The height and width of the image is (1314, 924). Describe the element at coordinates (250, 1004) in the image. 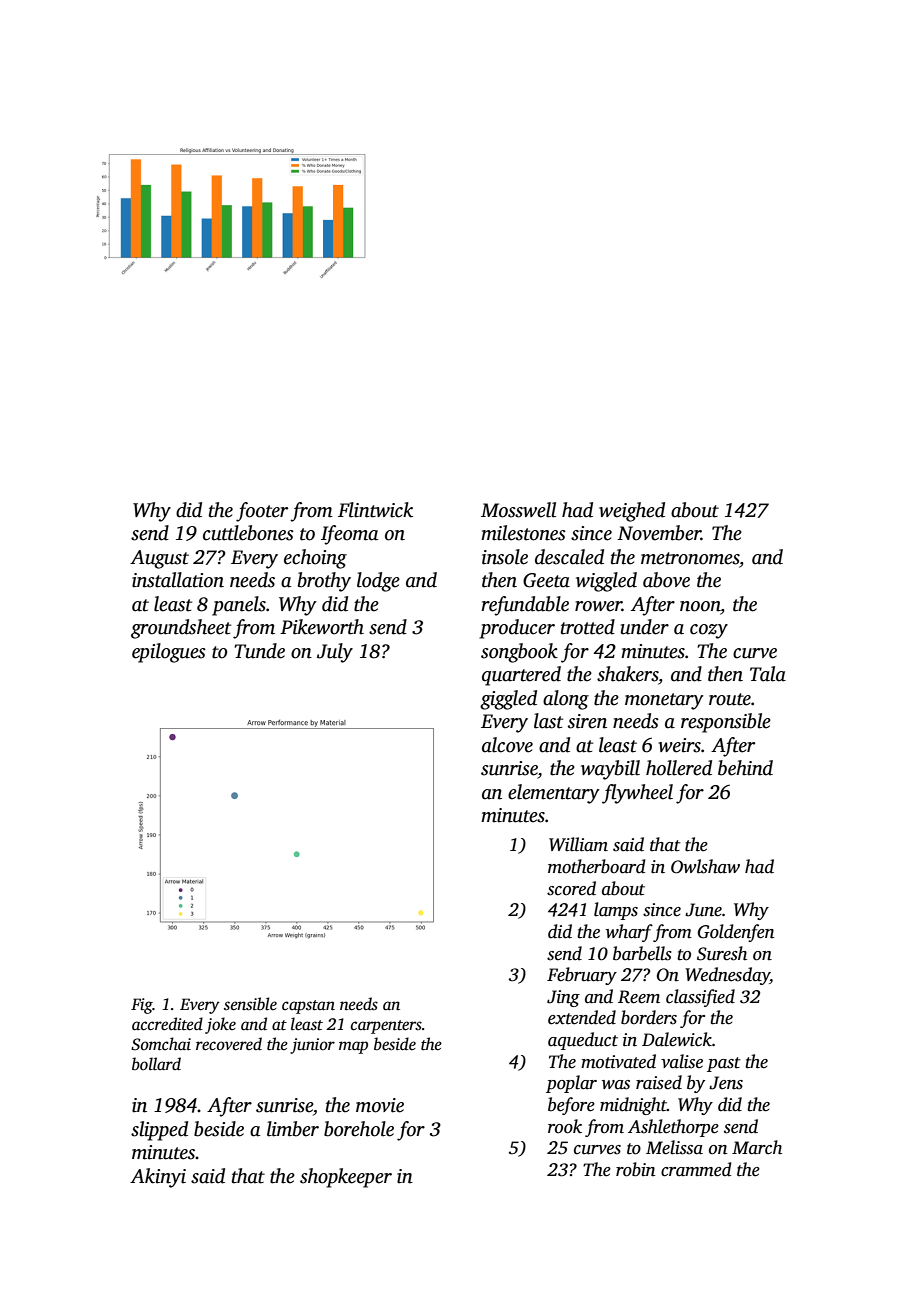

I see `sensible` at that location.
